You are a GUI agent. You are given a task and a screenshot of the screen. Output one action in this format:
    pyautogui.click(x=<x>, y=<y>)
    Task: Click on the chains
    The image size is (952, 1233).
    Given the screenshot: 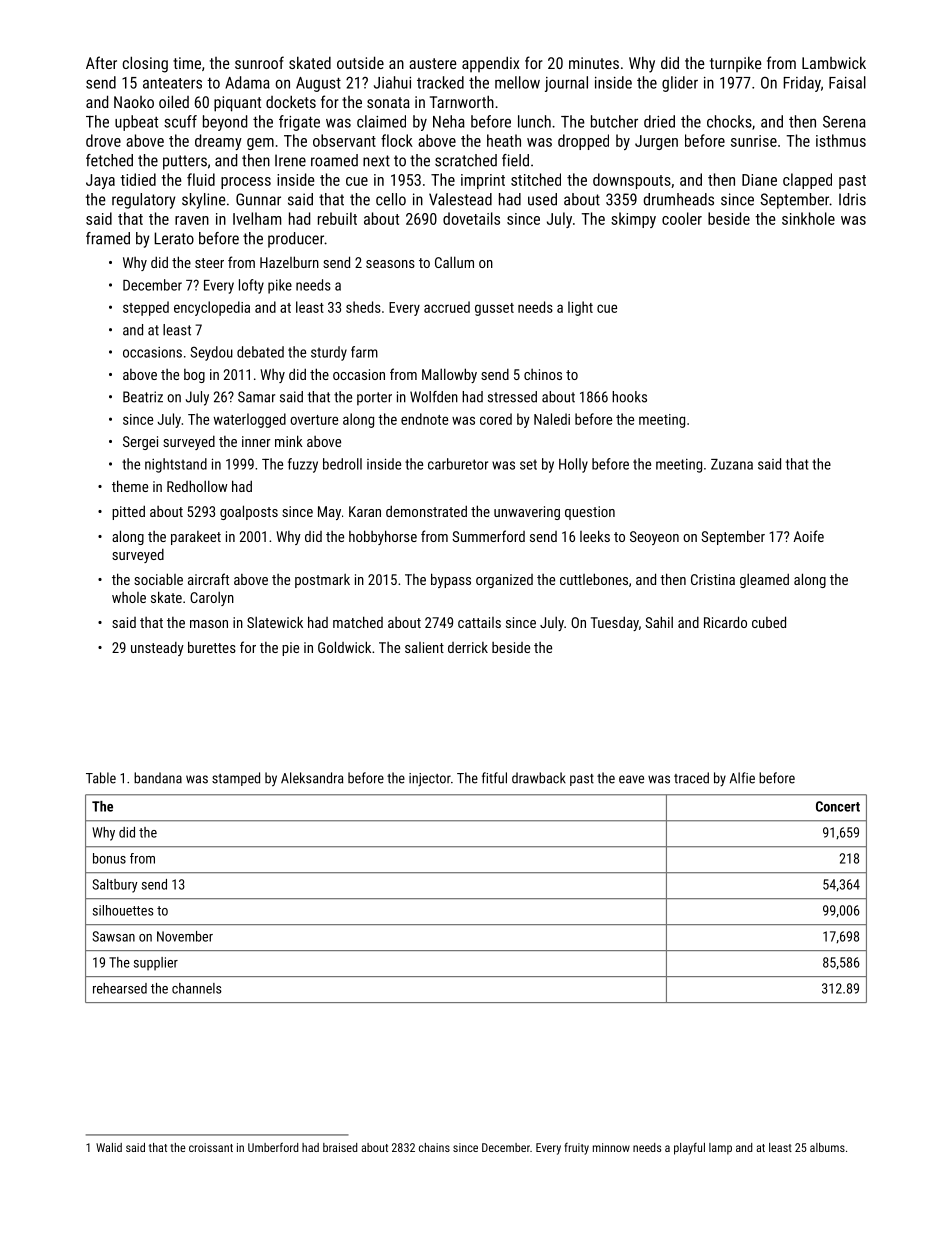 What is the action you would take?
    pyautogui.click(x=434, y=1147)
